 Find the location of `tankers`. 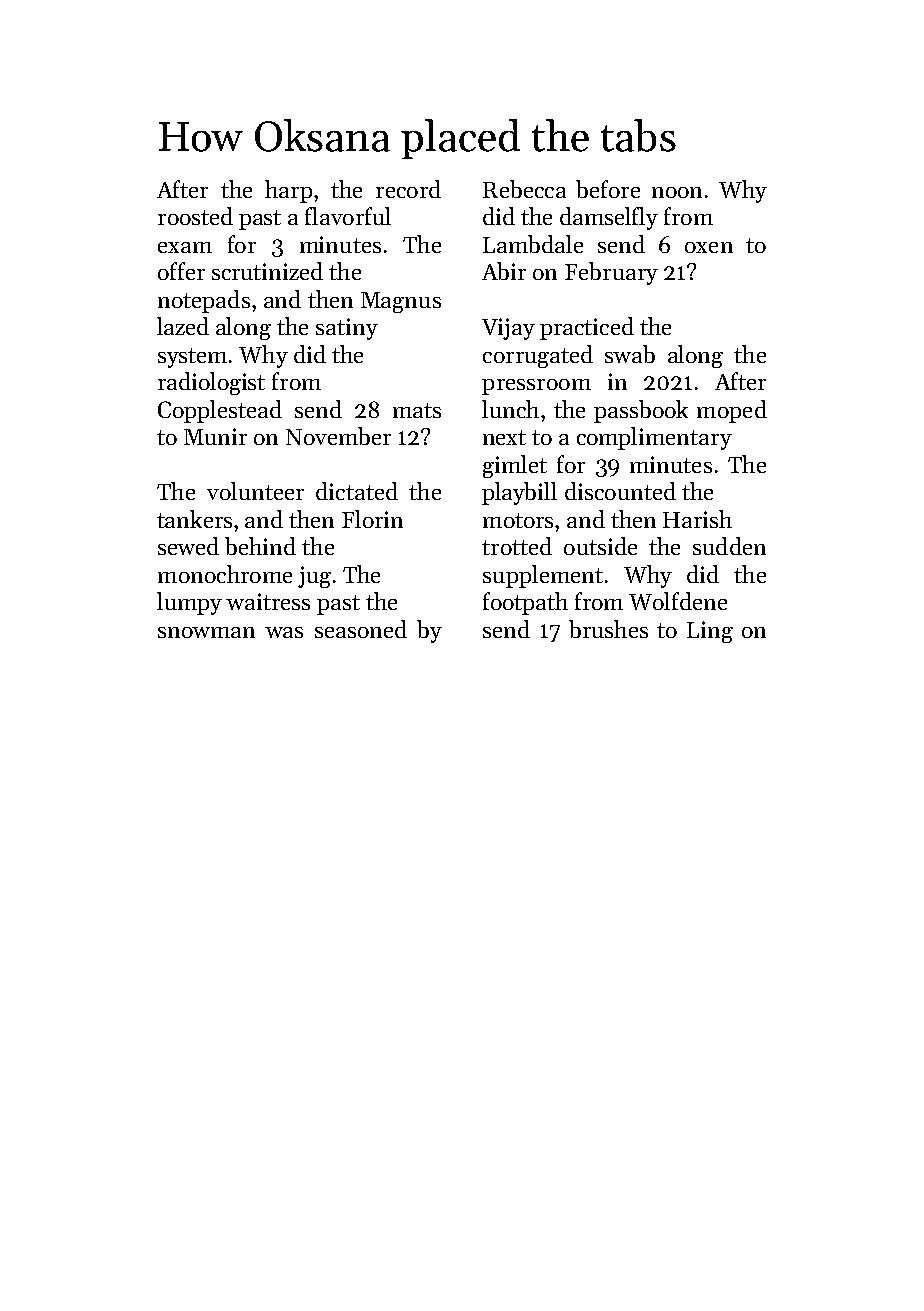

tankers is located at coordinates (194, 519).
